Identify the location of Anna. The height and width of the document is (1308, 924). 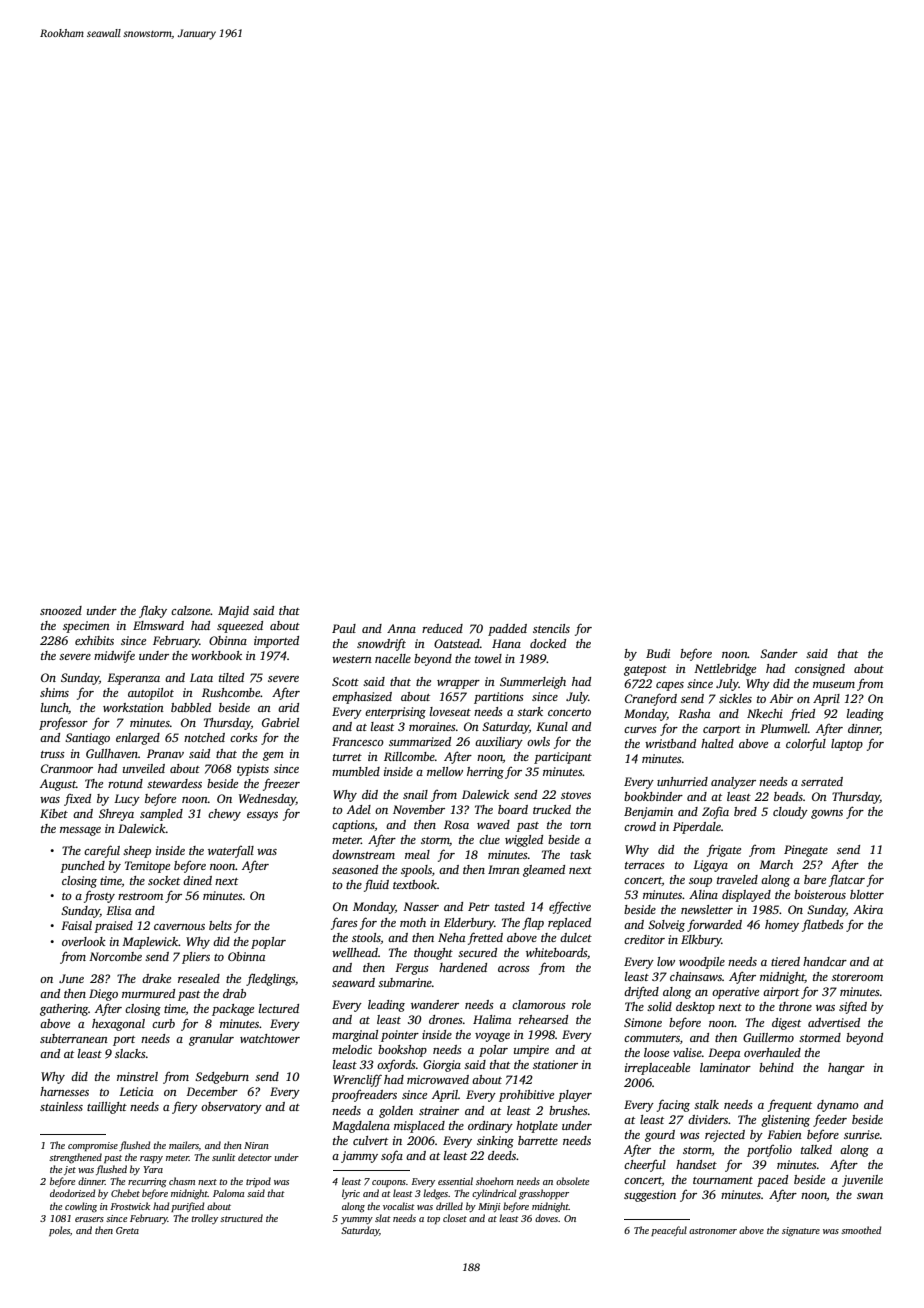
(401, 628).
